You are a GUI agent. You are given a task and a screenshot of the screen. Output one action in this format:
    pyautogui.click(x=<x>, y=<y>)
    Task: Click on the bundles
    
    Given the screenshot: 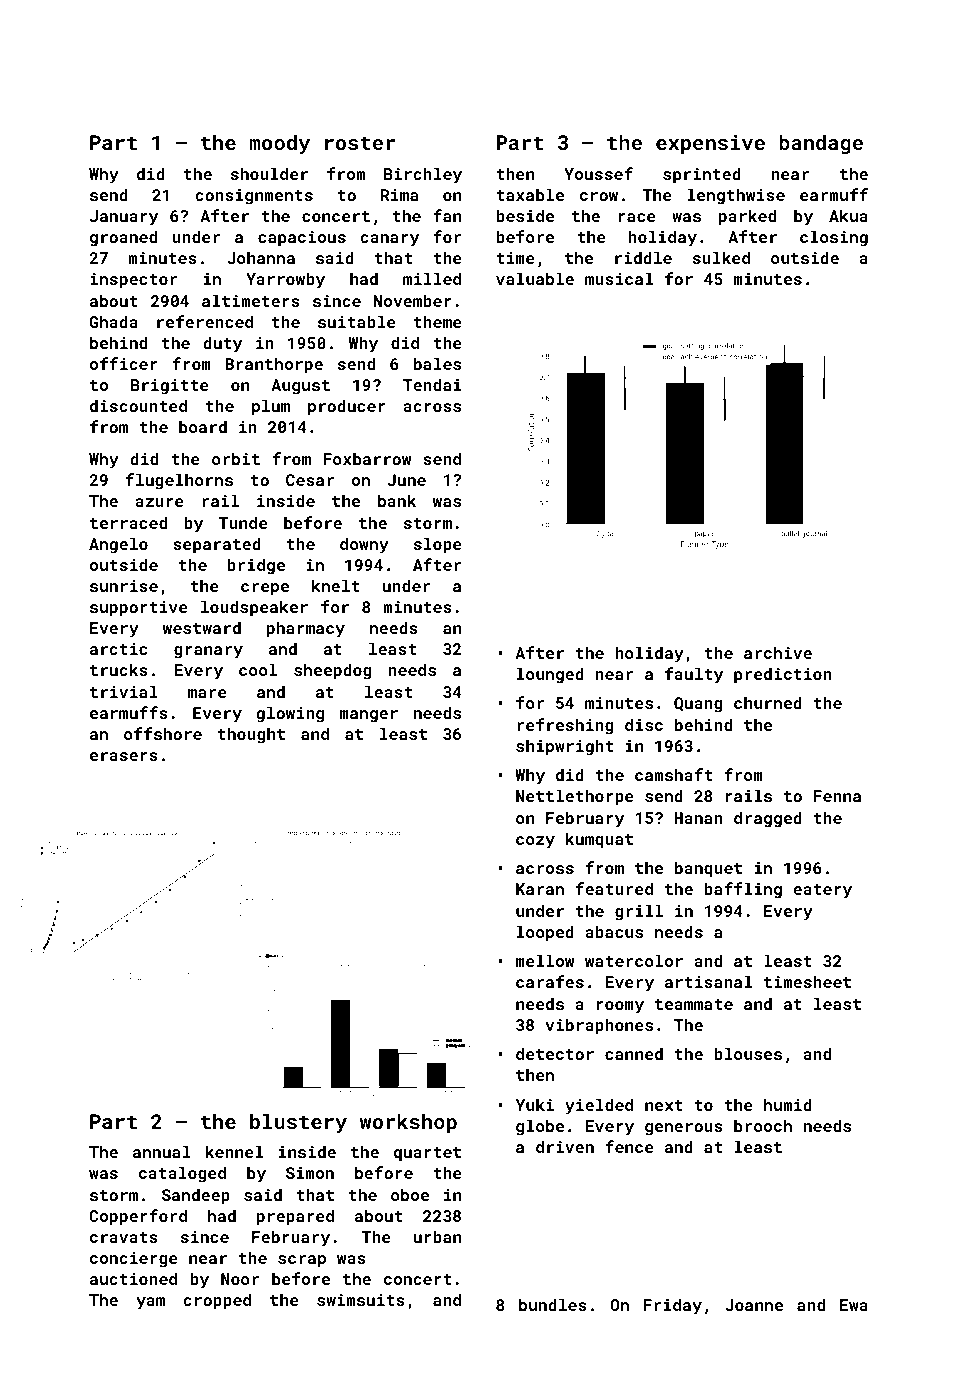 What is the action you would take?
    pyautogui.click(x=553, y=1304)
